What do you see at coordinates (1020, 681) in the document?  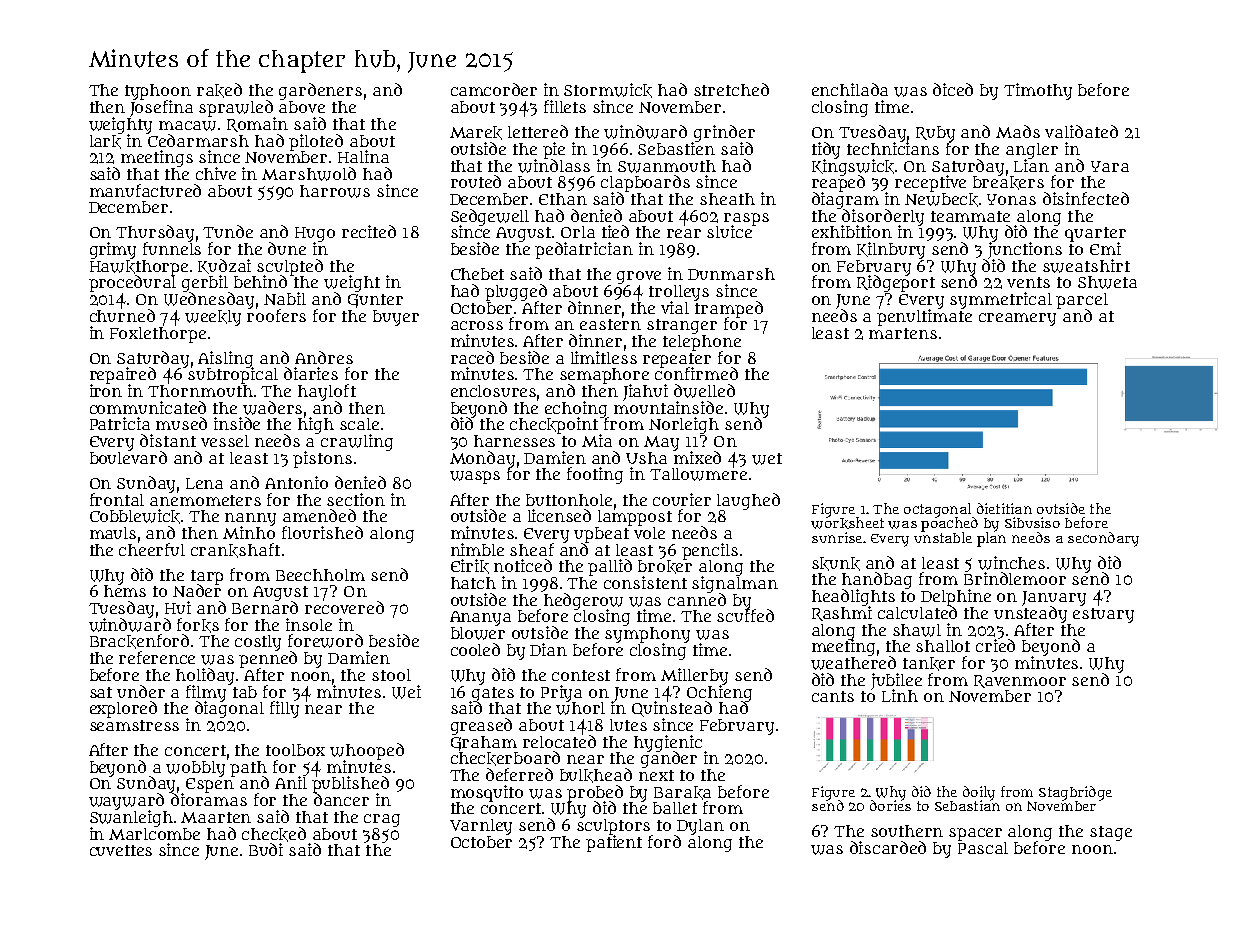 I see `Ravenmoor` at bounding box center [1020, 681].
